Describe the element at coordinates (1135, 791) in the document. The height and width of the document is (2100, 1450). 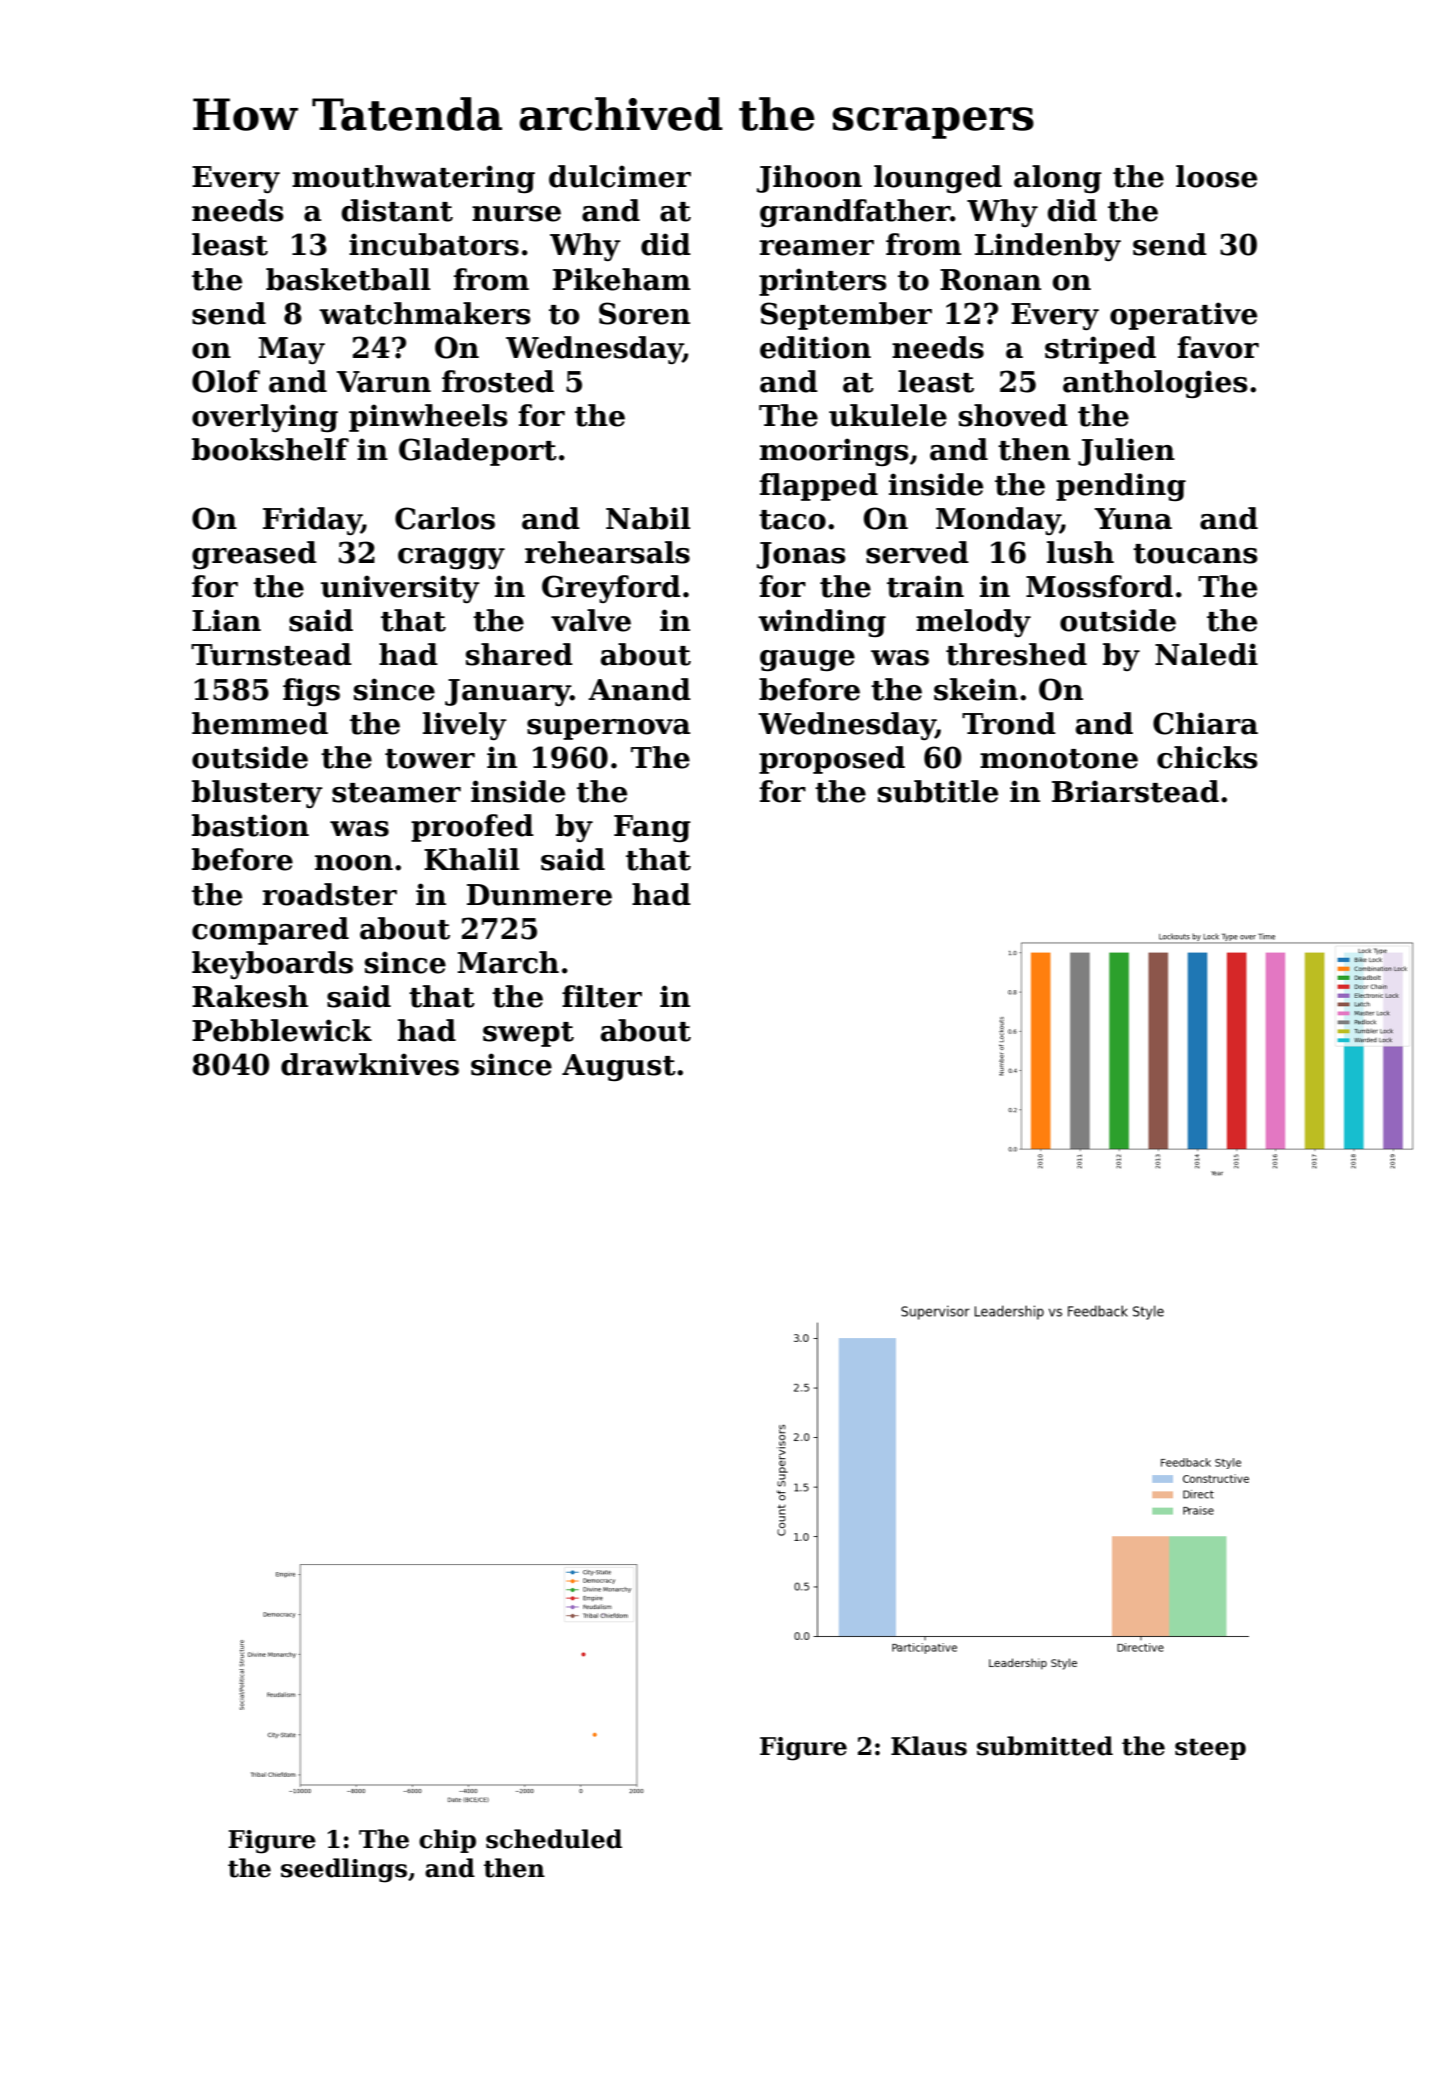
I see `Briarstead` at that location.
